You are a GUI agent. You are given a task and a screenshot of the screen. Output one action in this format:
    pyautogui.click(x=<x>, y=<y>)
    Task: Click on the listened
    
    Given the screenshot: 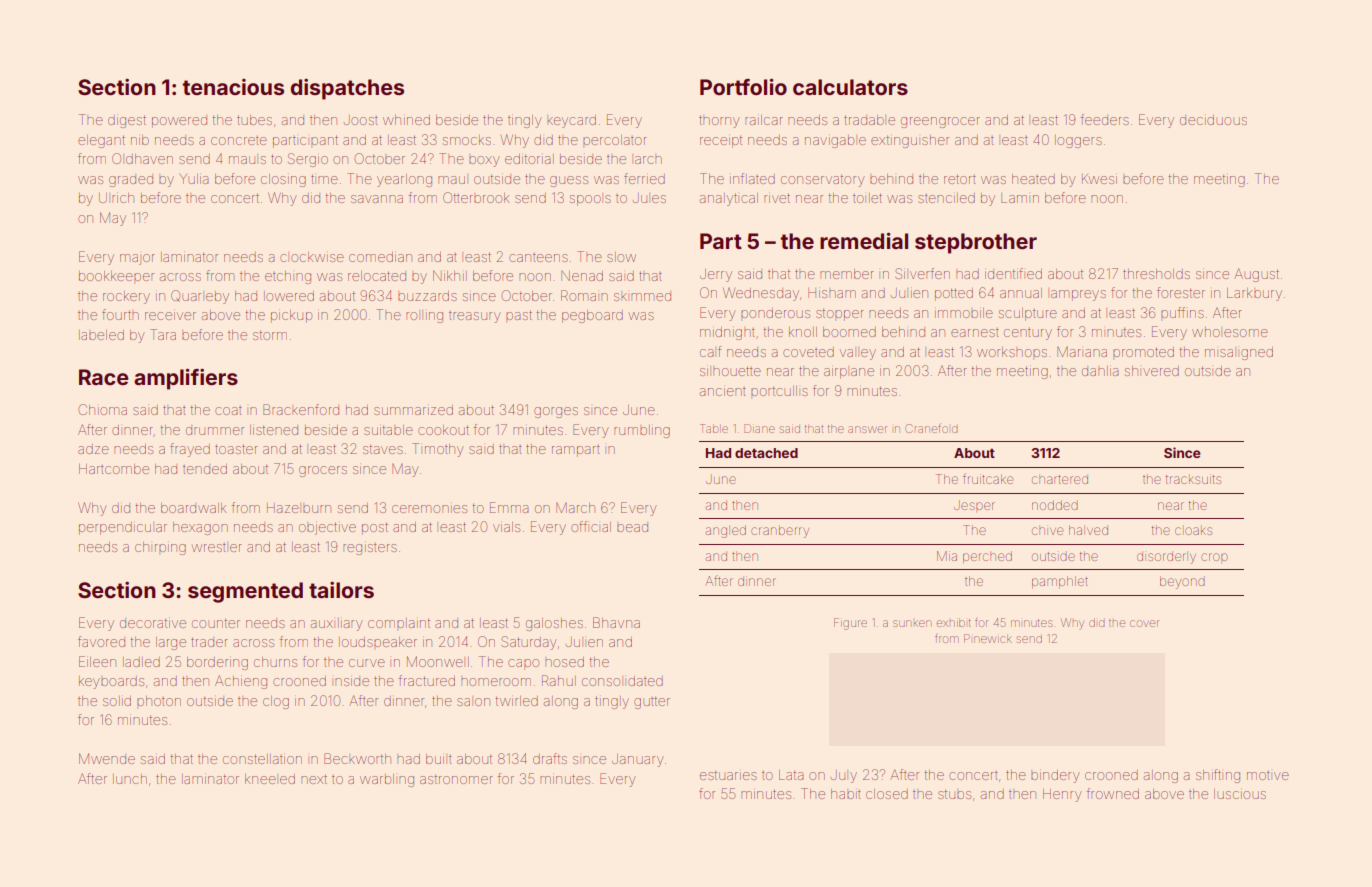 What is the action you would take?
    pyautogui.click(x=274, y=430)
